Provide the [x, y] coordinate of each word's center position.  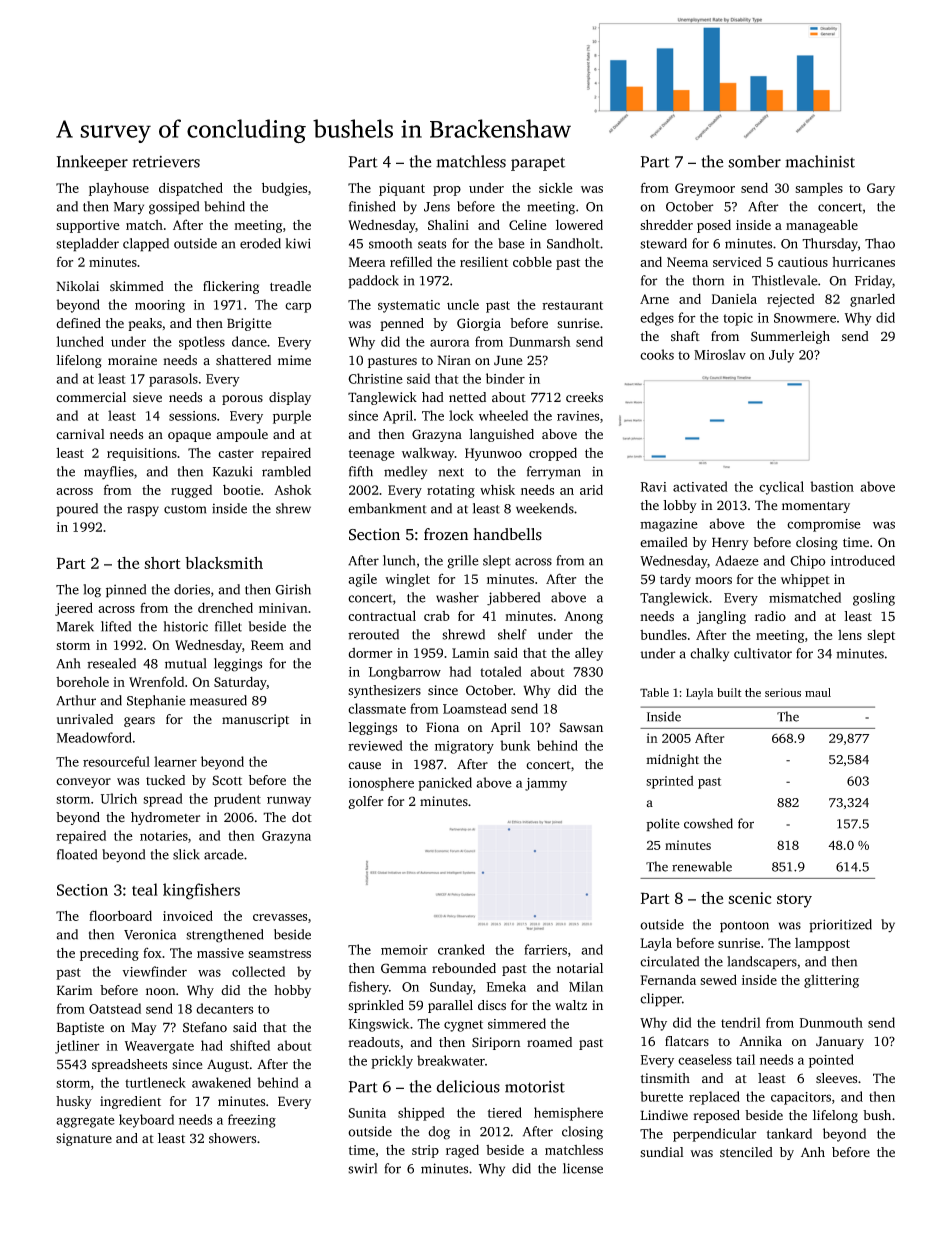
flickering [231, 287]
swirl [362, 1168]
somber [754, 161]
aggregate [85, 1122]
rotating [451, 491]
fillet [228, 626]
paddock [373, 282]
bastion [832, 486]
